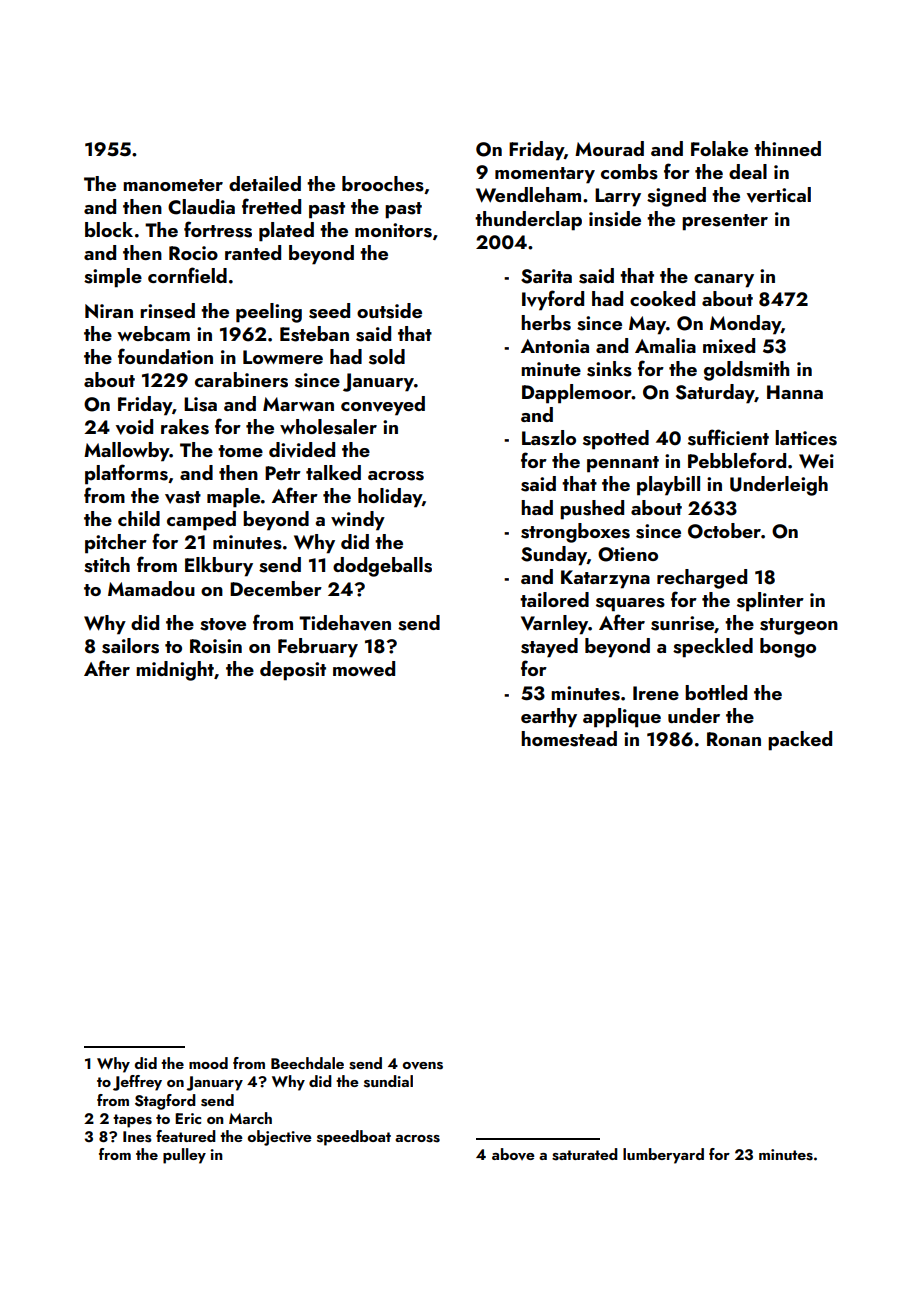  Describe the element at coordinates (779, 195) in the screenshot. I see `vertical` at that location.
